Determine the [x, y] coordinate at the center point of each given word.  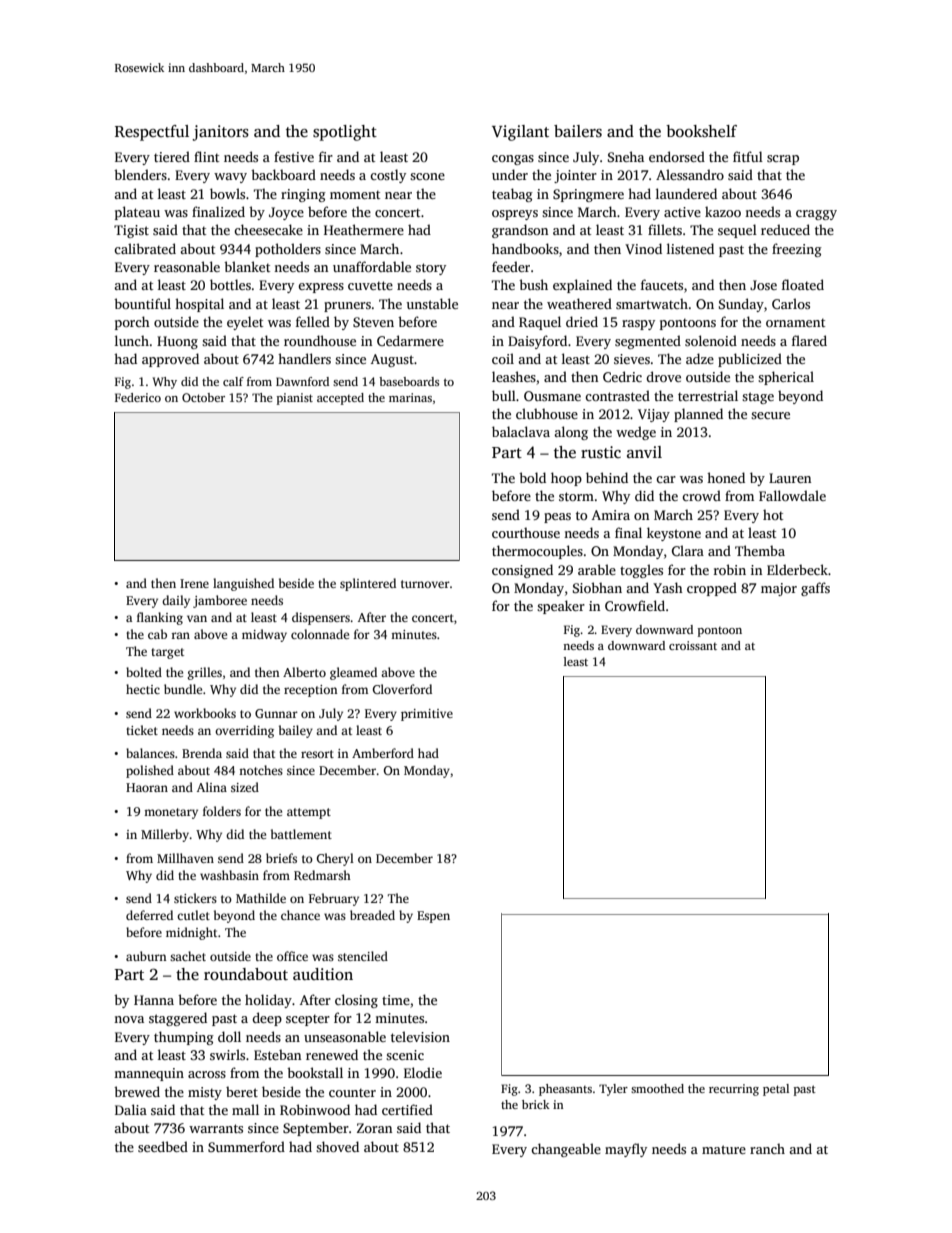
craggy [816, 215]
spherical [786, 378]
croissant [693, 645]
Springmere [588, 195]
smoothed [657, 1088]
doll [229, 1036]
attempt [309, 813]
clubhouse [547, 413]
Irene [194, 583]
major [779, 589]
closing [356, 1001]
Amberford [383, 753]
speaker [561, 607]
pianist [295, 399]
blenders [140, 174]
